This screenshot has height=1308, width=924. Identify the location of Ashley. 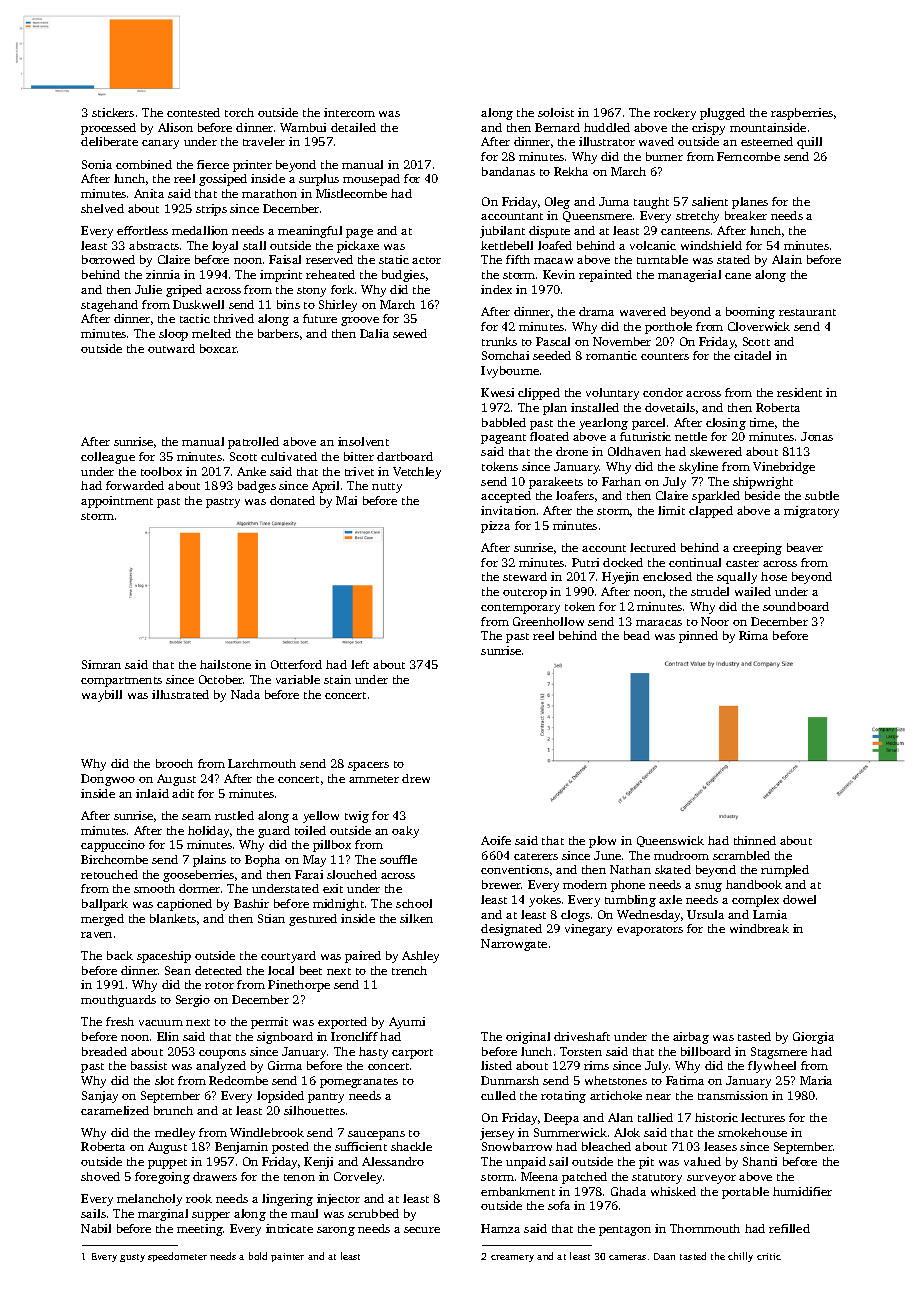
(420, 957).
